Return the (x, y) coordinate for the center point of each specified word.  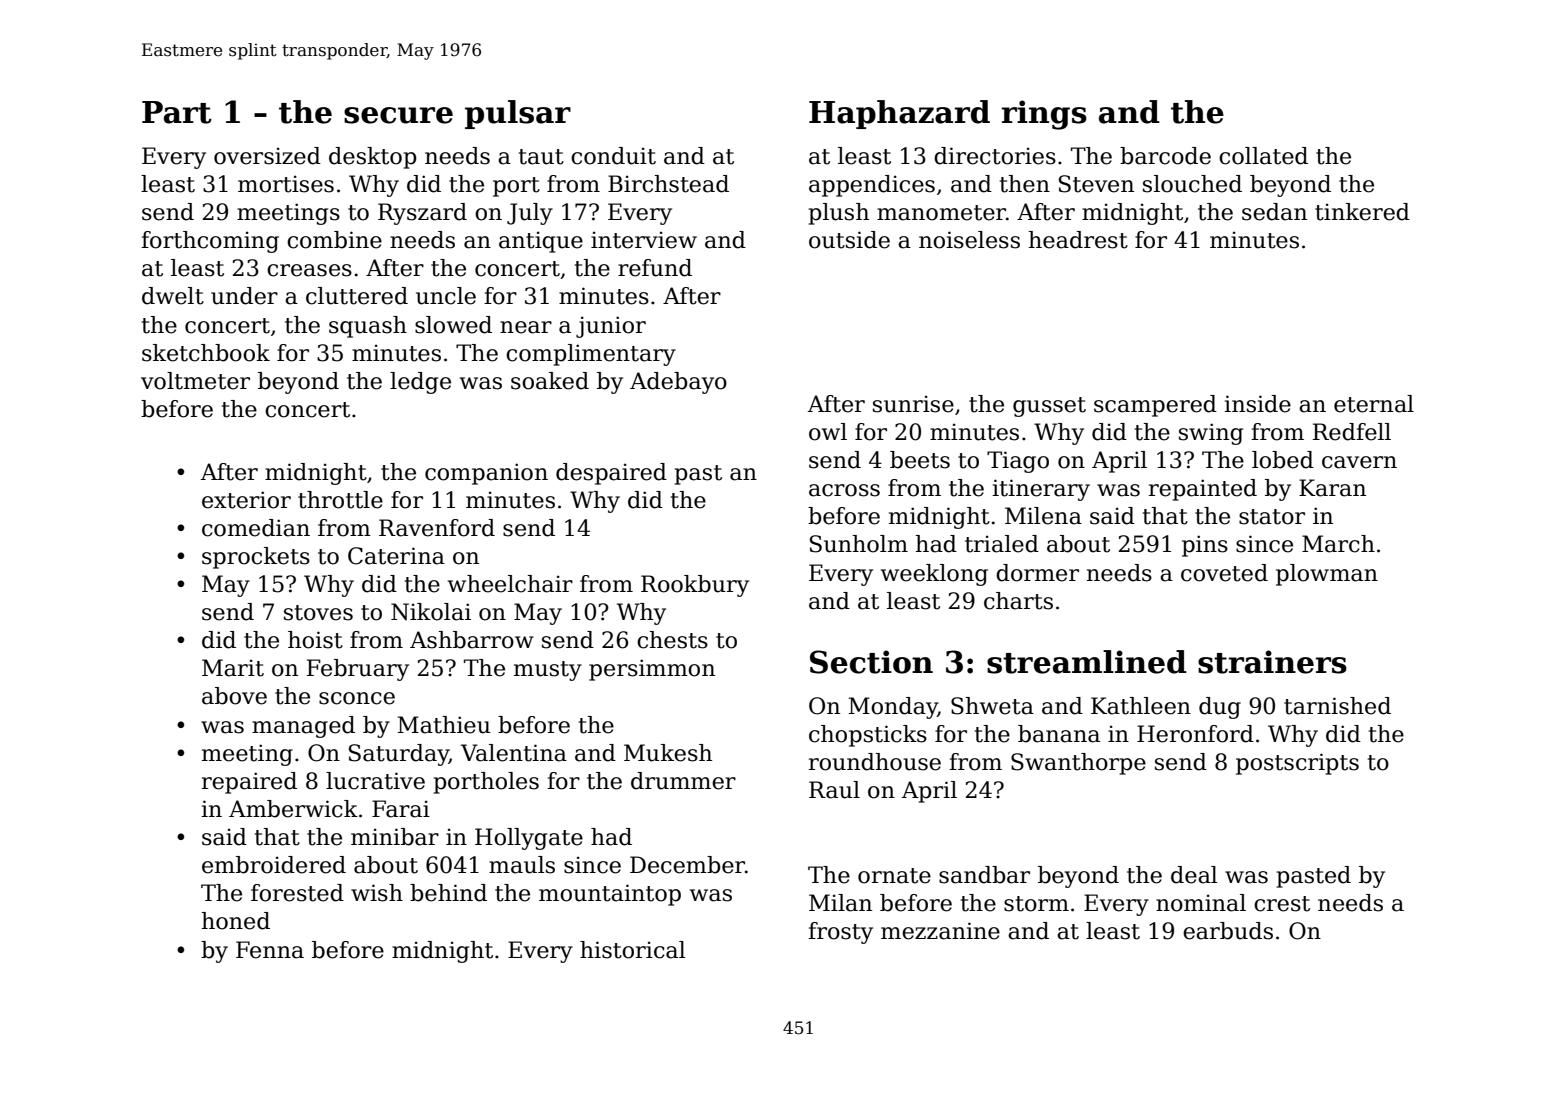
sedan (1274, 212)
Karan (1332, 488)
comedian (256, 528)
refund (655, 268)
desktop (373, 158)
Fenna (270, 950)
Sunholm (859, 544)
